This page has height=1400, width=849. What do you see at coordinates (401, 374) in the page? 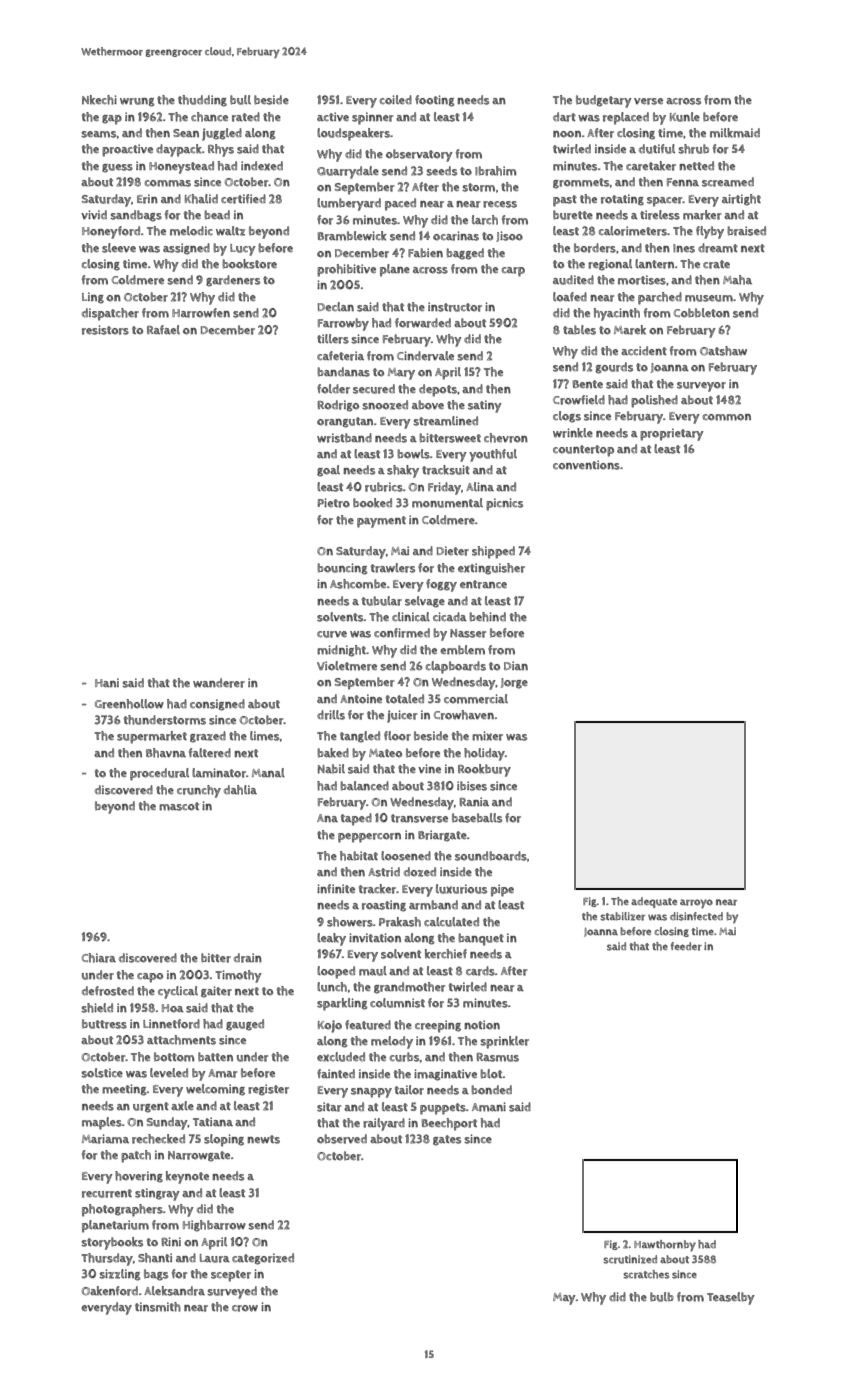
I see `Mary` at bounding box center [401, 374].
